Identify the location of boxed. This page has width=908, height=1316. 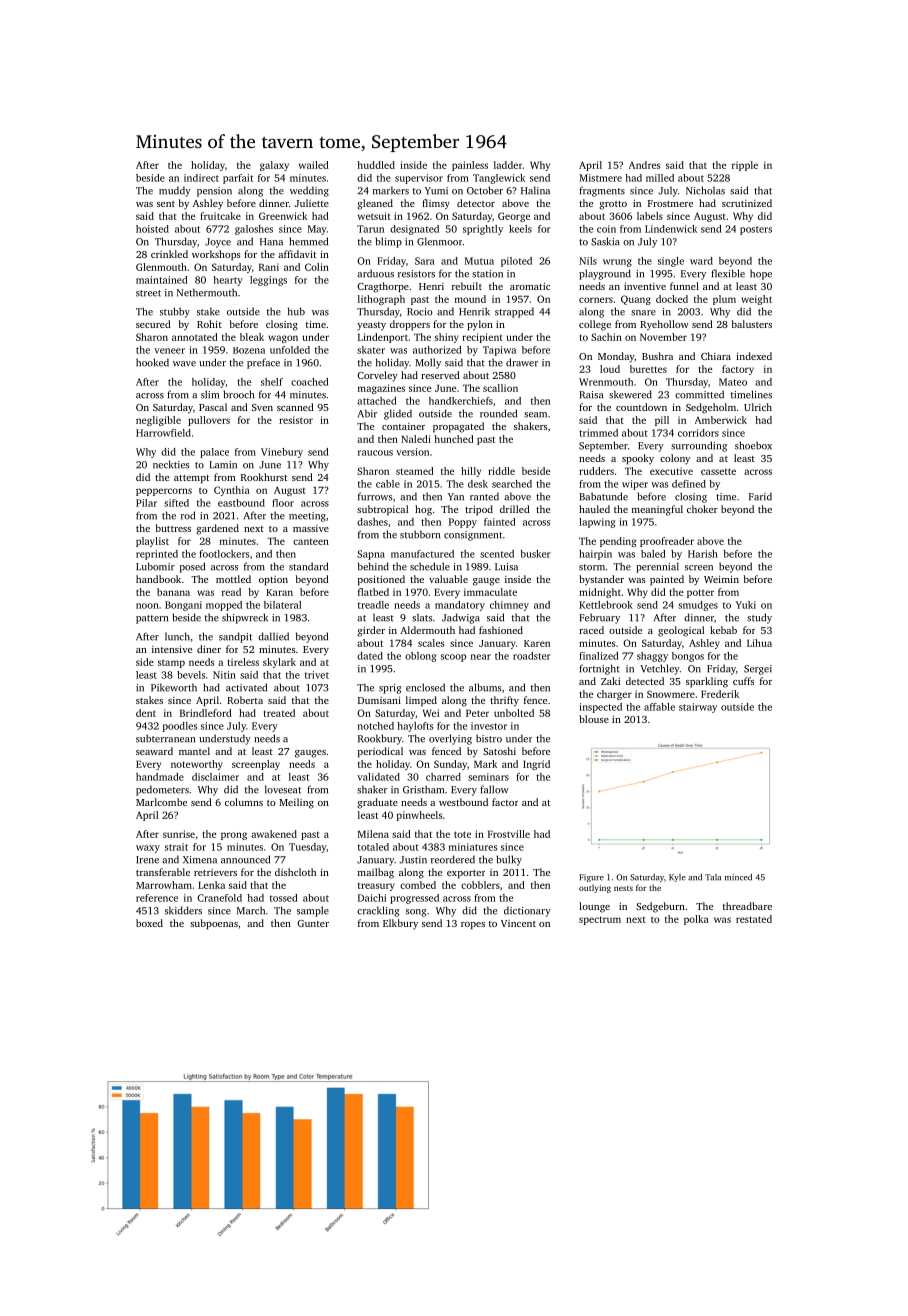
(149, 923).
